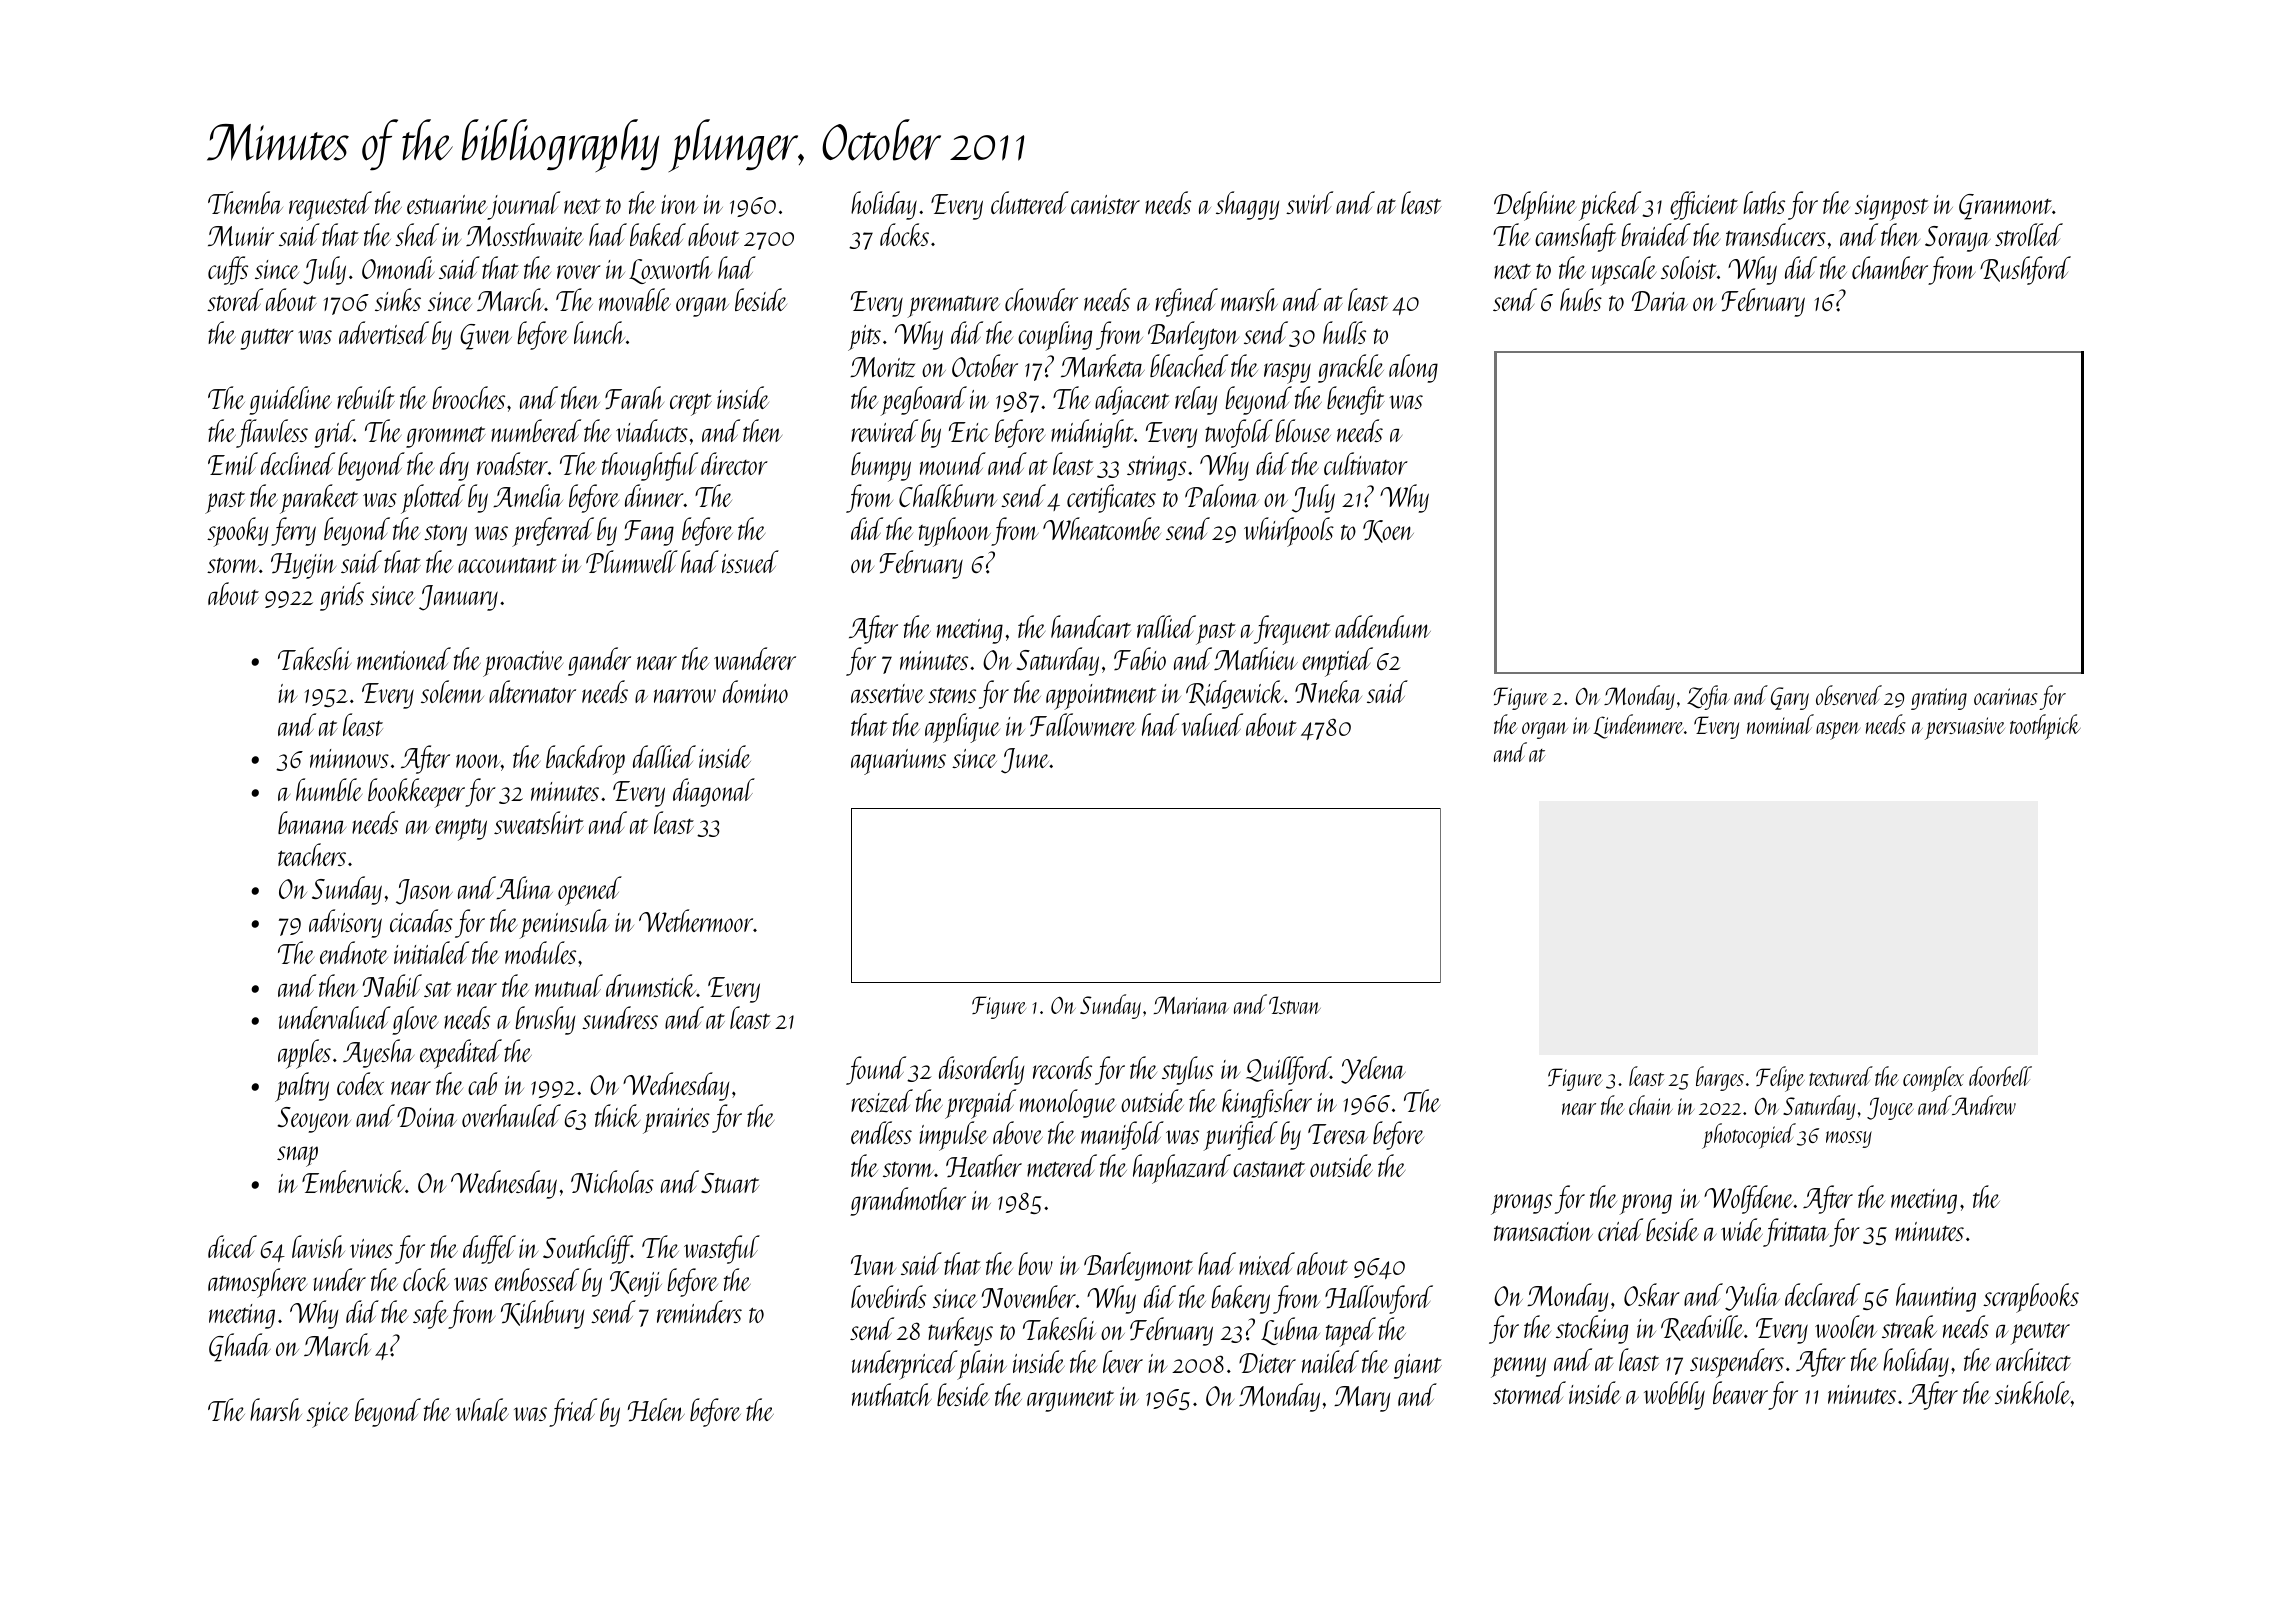 The image size is (2292, 1620). I want to click on hulls, so click(1344, 332).
